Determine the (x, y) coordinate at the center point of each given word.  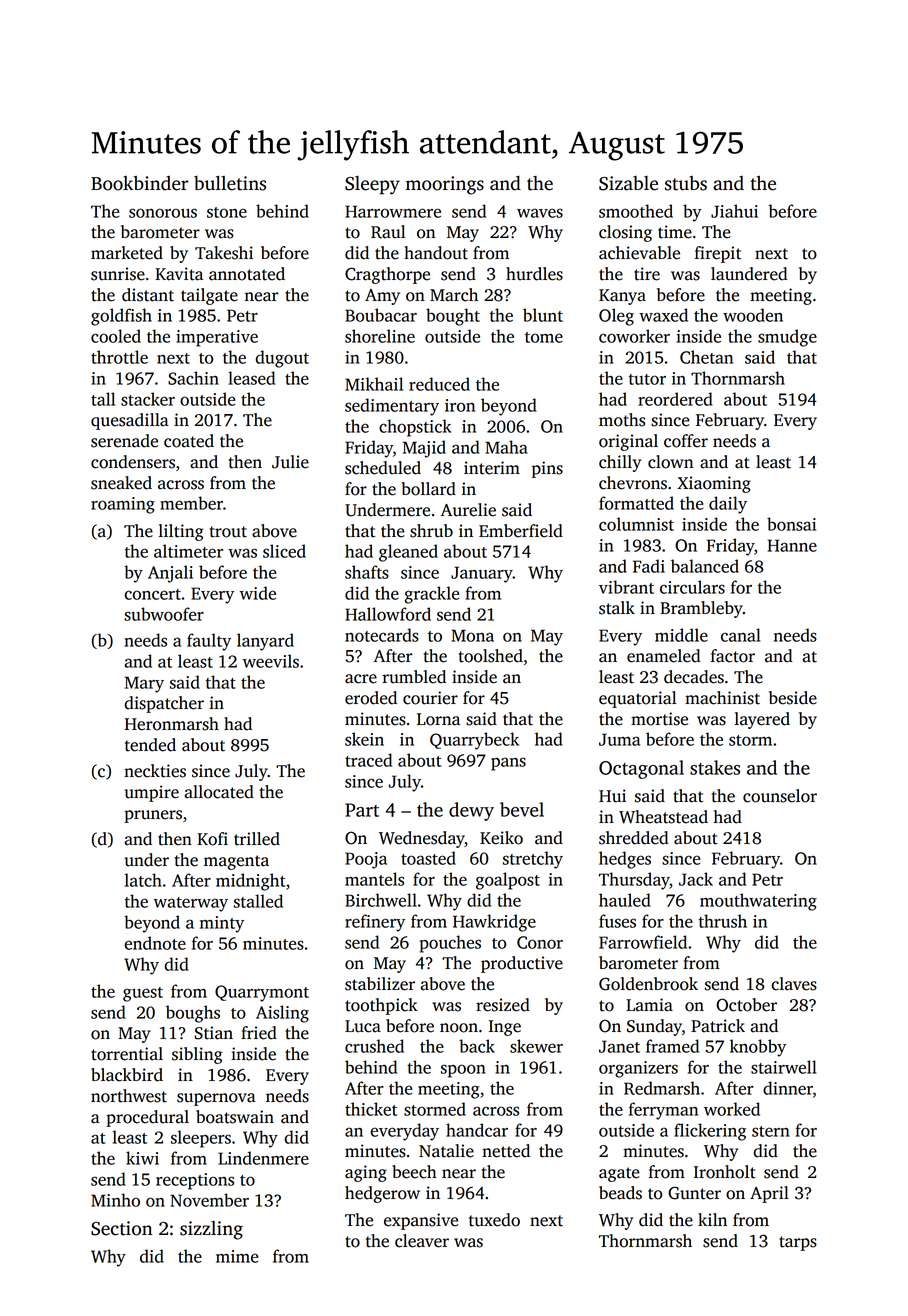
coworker (634, 336)
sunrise (118, 274)
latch (143, 880)
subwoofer (164, 614)
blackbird (127, 1075)
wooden (753, 315)
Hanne (792, 545)
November (209, 1200)
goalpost (508, 881)
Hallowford (388, 614)
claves (794, 984)
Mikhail (374, 384)
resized (503, 1005)
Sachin (193, 378)
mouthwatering (758, 902)
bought (453, 317)
